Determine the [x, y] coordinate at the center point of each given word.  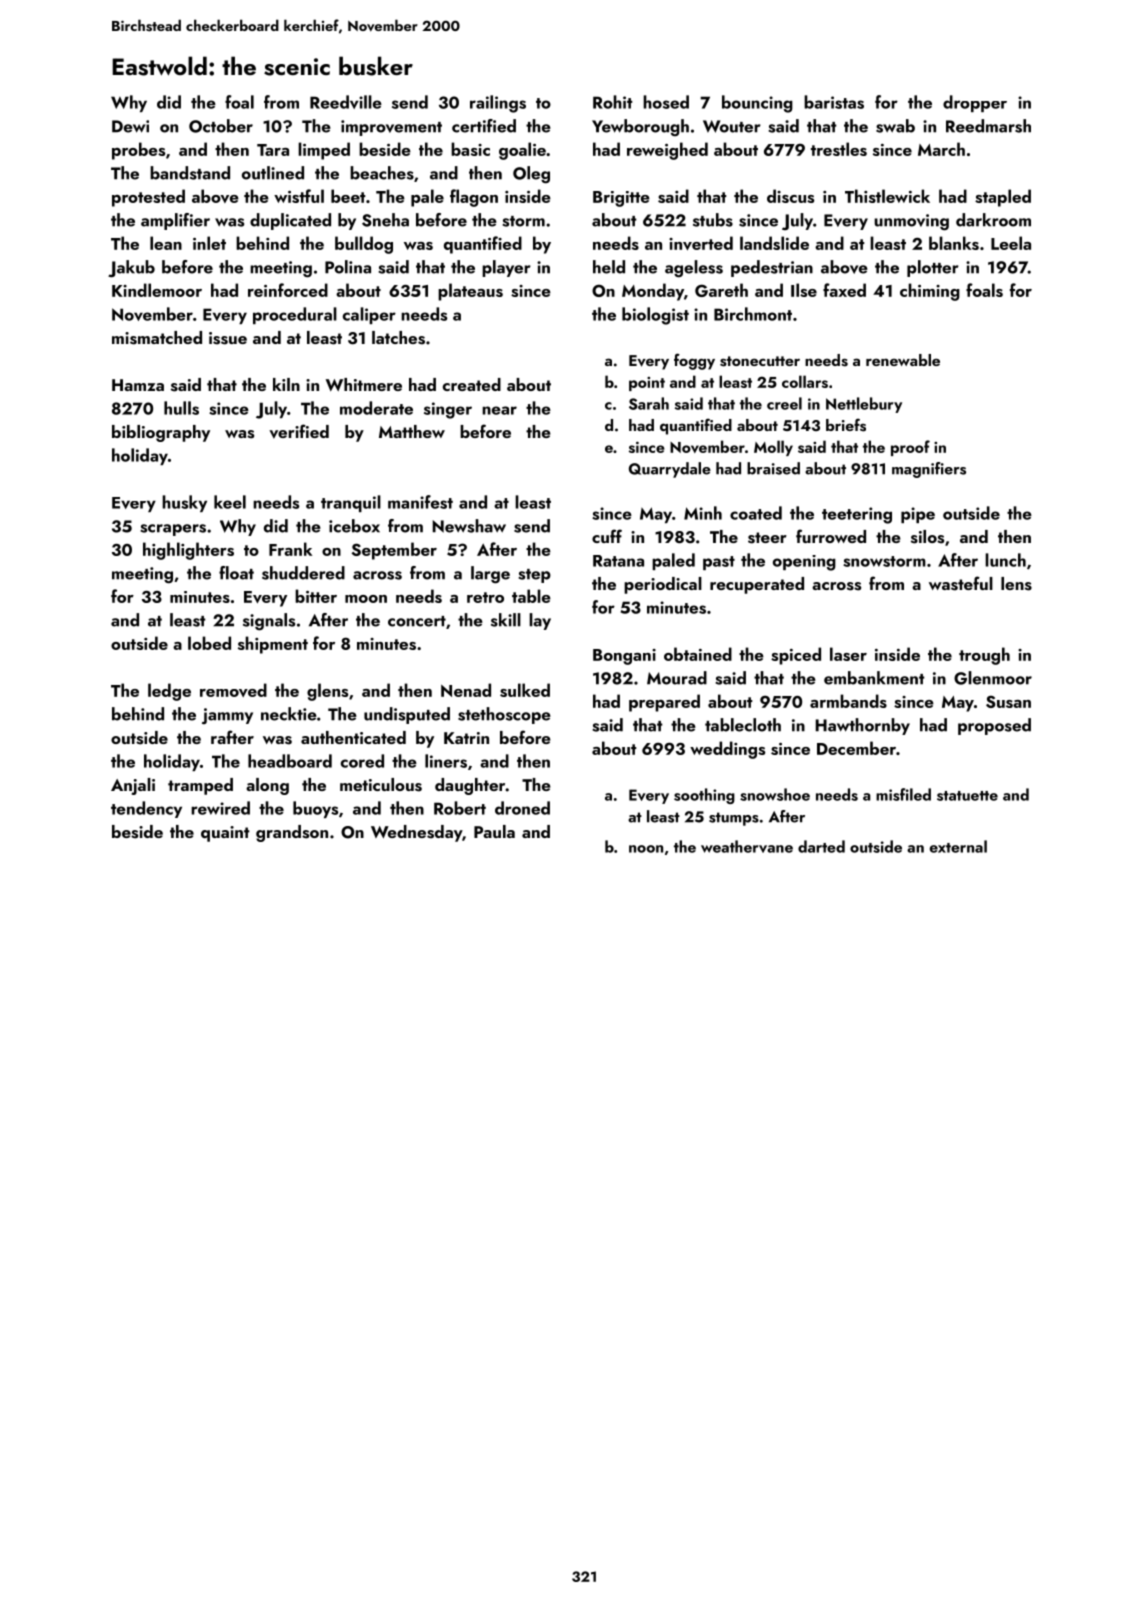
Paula [494, 831]
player [506, 268]
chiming [930, 292]
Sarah [649, 403]
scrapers [173, 530]
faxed [844, 290]
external [958, 846]
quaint [225, 834]
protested [148, 198]
